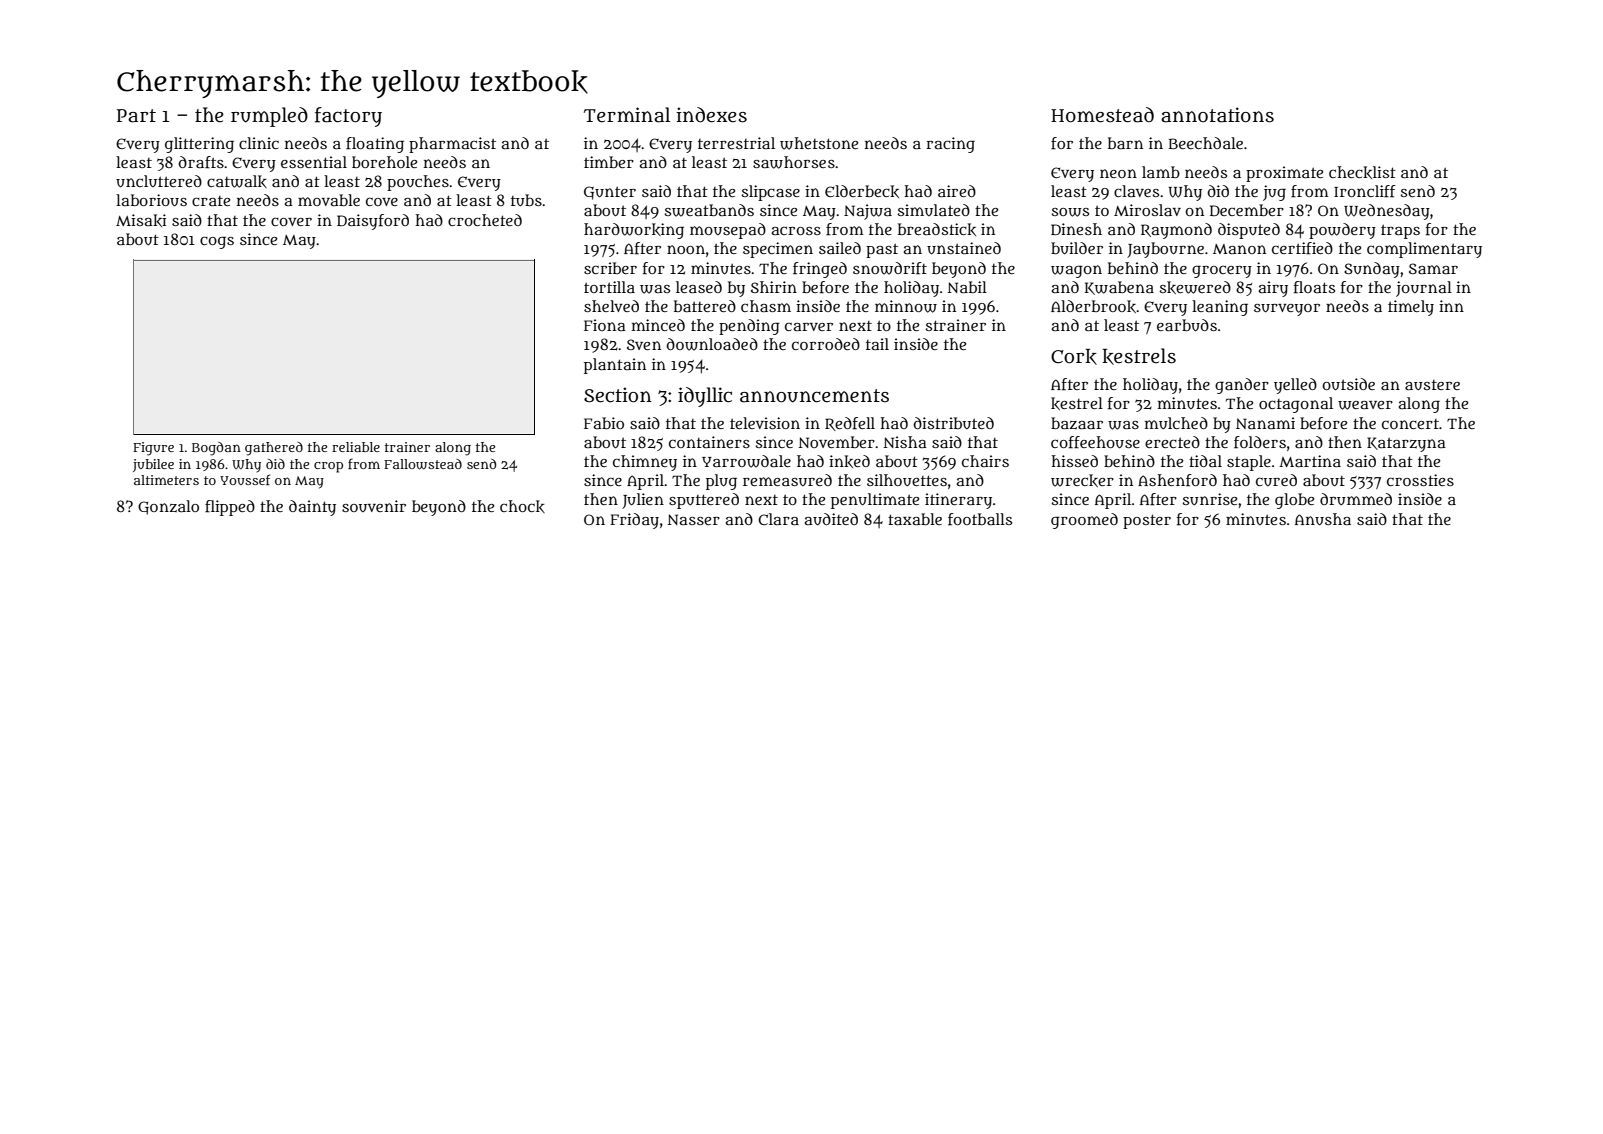 This image has width=1603, height=1134. What do you see at coordinates (809, 326) in the image?
I see `carver` at bounding box center [809, 326].
